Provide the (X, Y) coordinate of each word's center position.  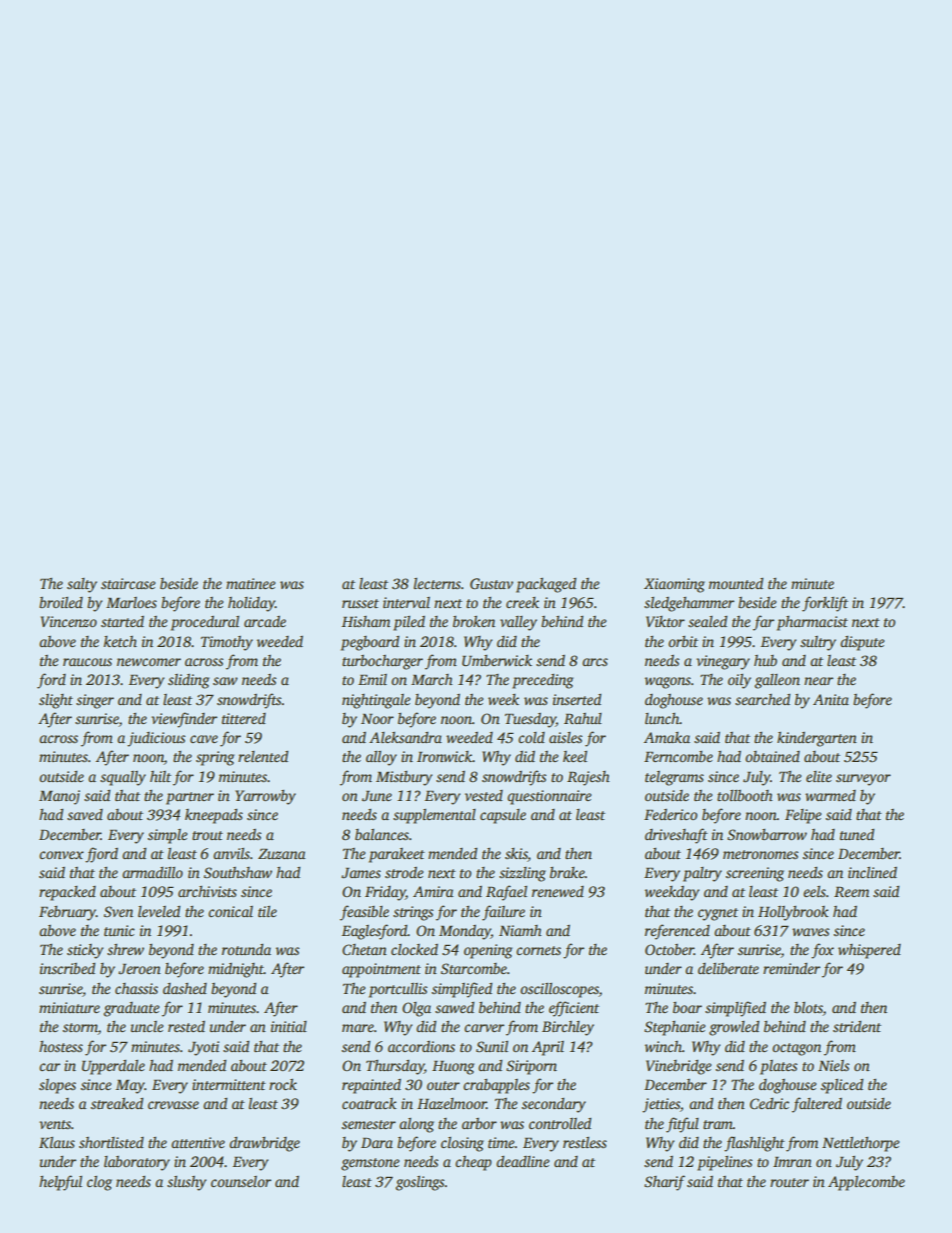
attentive (198, 1142)
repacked (67, 893)
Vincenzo (69, 621)
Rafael (506, 893)
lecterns (437, 583)
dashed (185, 988)
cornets (538, 950)
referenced (677, 932)
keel (575, 756)
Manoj (59, 797)
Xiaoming (674, 585)
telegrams (674, 778)
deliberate (728, 968)
